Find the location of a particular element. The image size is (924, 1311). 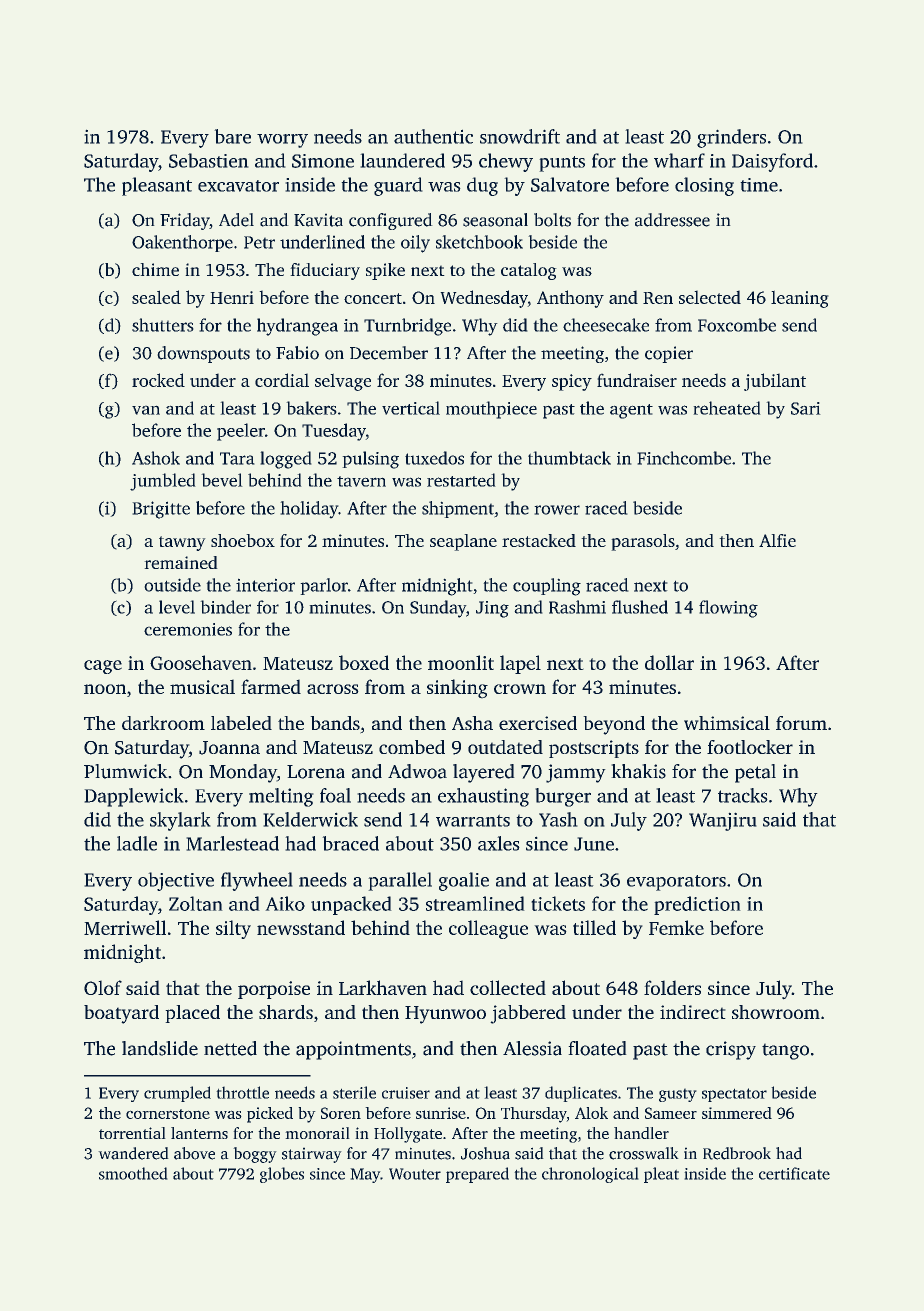

grinders is located at coordinates (731, 138).
